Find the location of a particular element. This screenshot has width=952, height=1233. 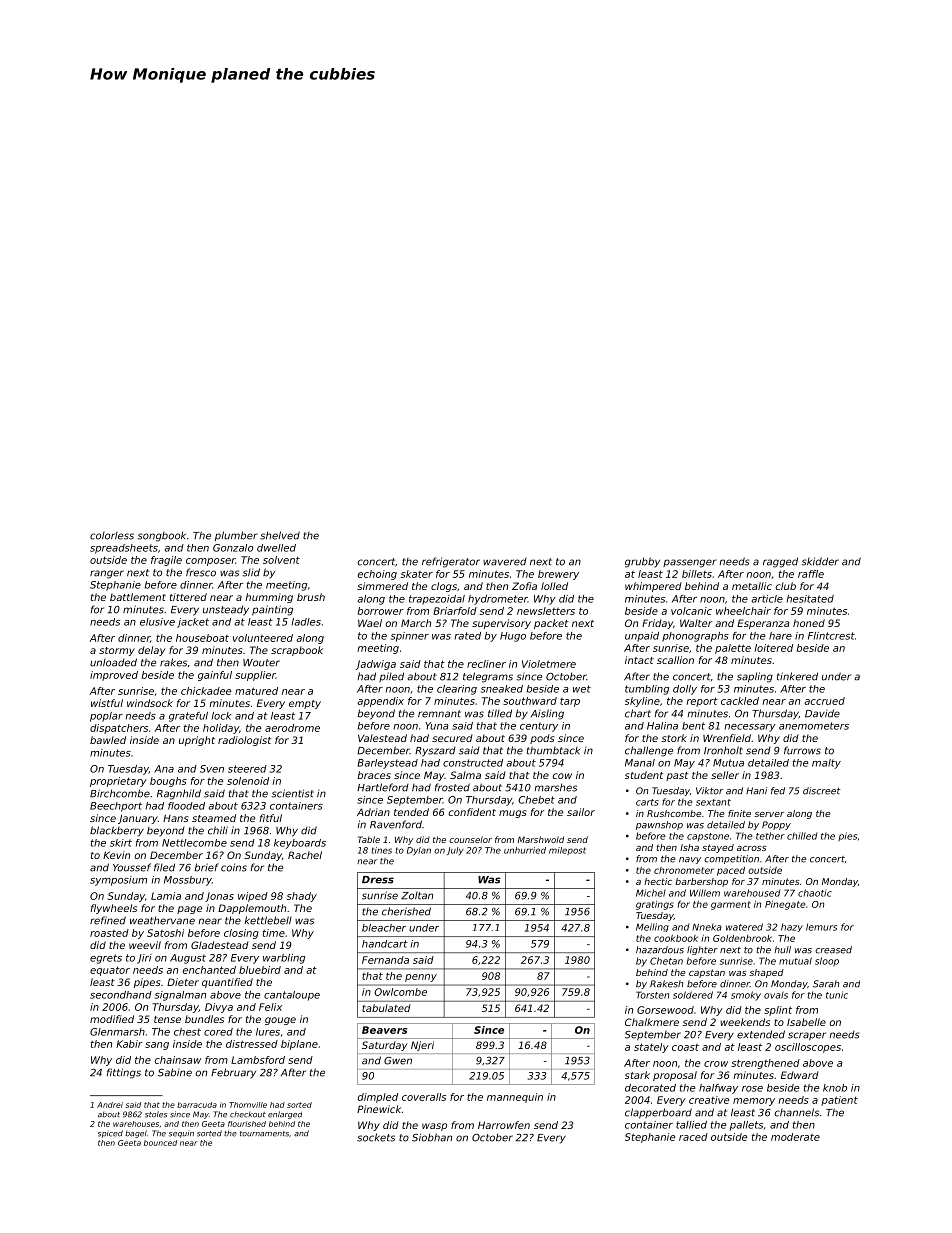

gratings is located at coordinates (655, 905).
